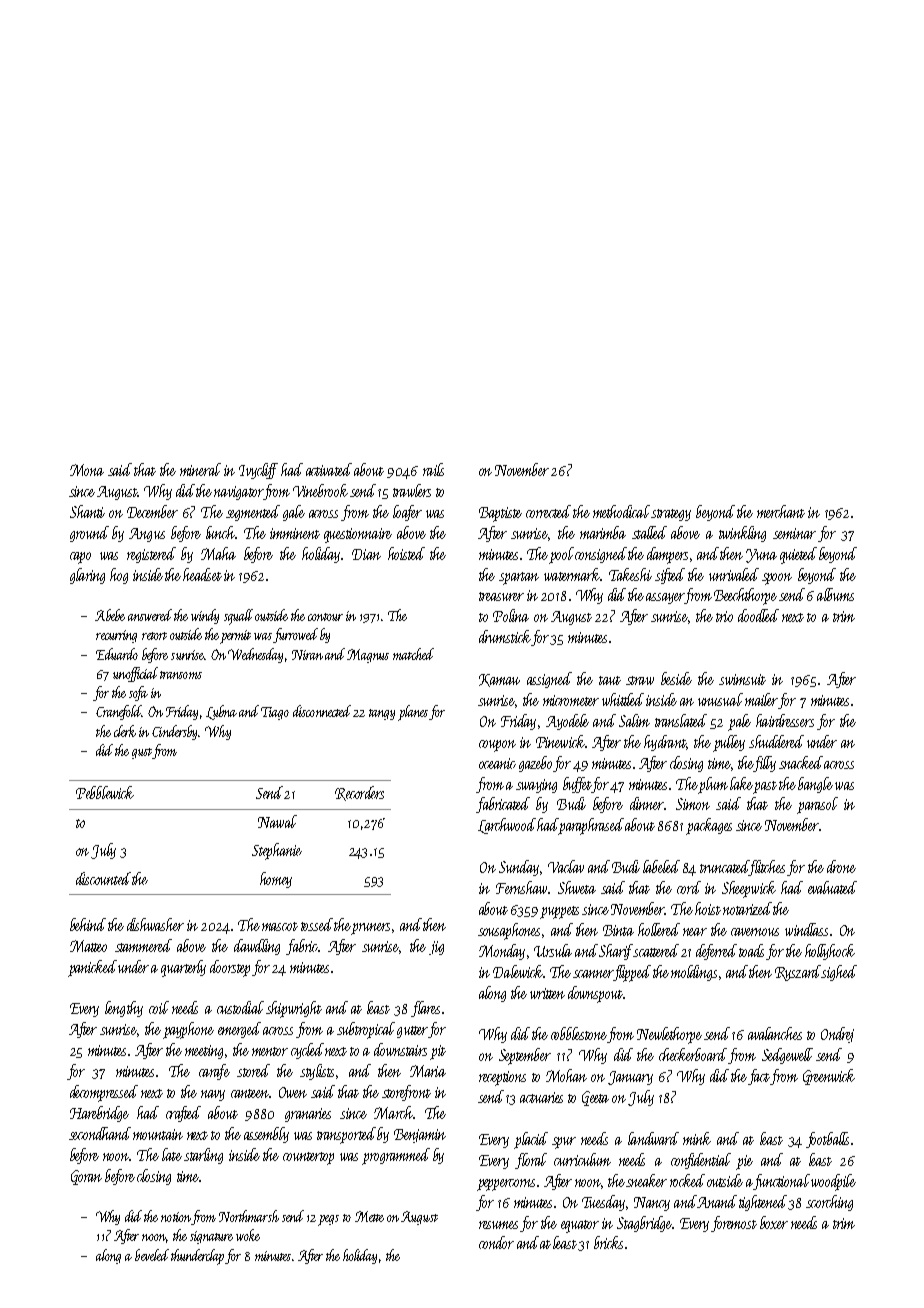 The height and width of the screenshot is (1308, 924). Describe the element at coordinates (428, 1071) in the screenshot. I see `Maria` at that location.
